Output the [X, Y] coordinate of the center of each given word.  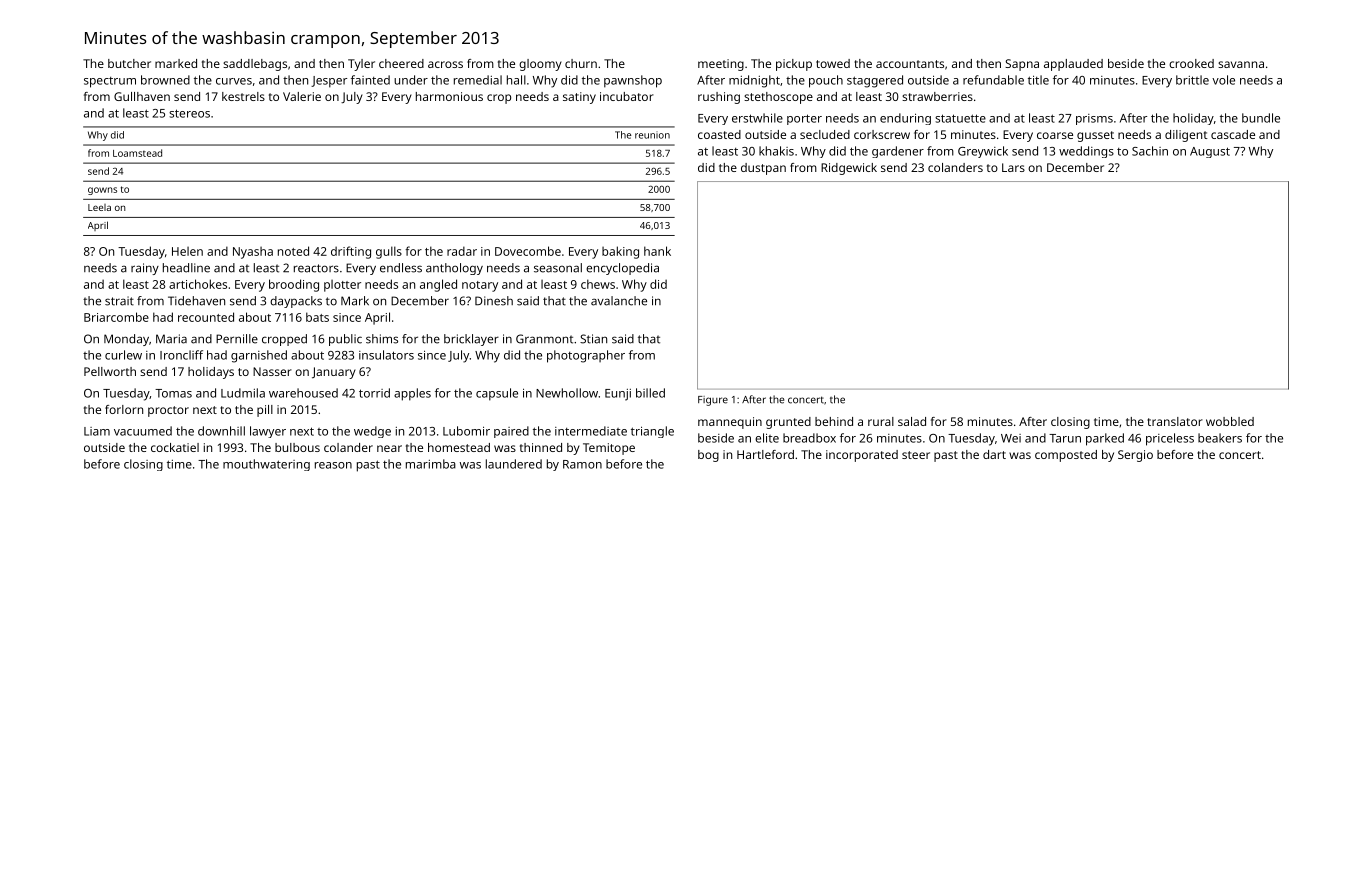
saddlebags [255, 65]
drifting [351, 252]
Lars [1013, 167]
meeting [721, 65]
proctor [168, 411]
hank [657, 251]
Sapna [1022, 65]
